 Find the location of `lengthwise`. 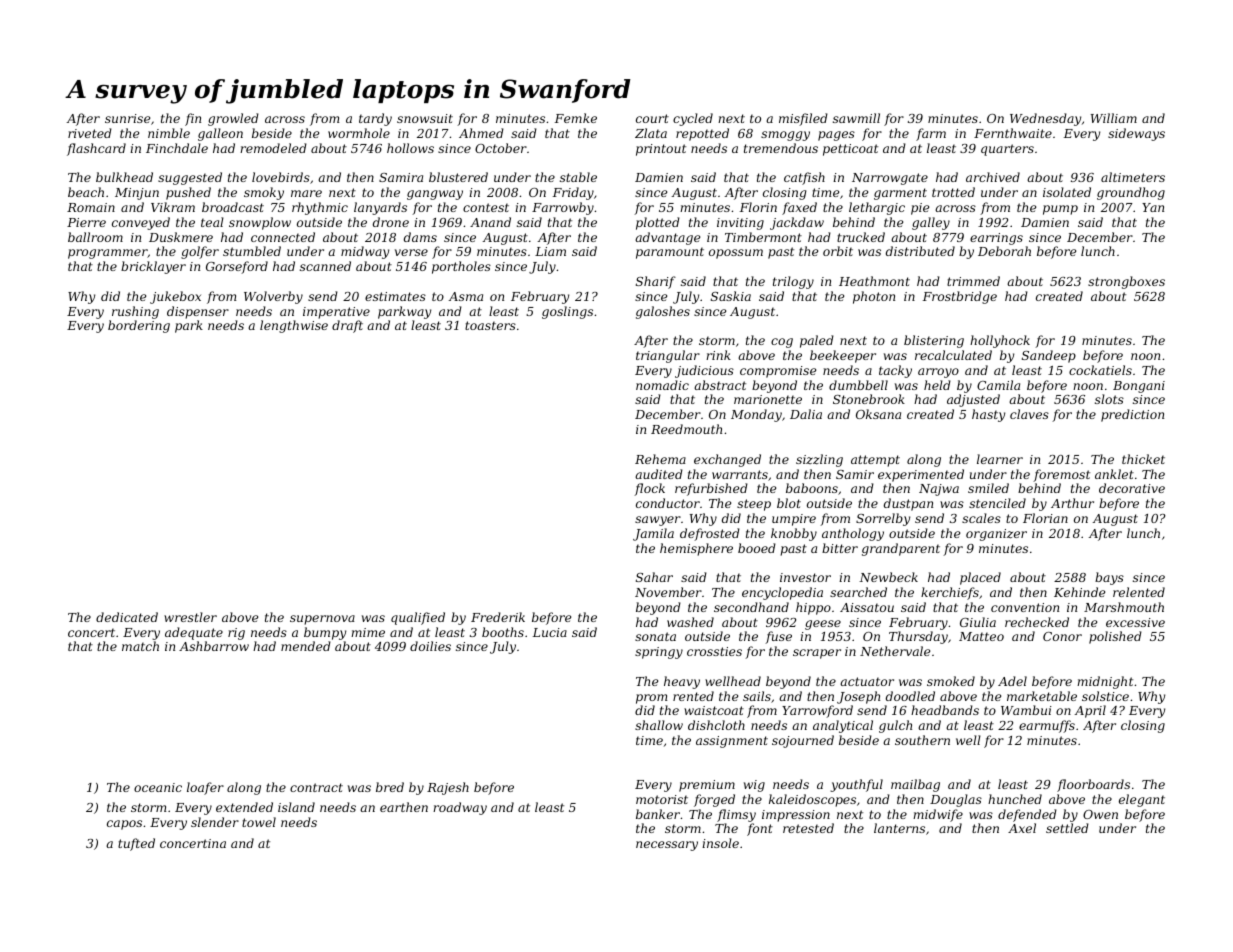

lengthwise is located at coordinates (294, 326).
